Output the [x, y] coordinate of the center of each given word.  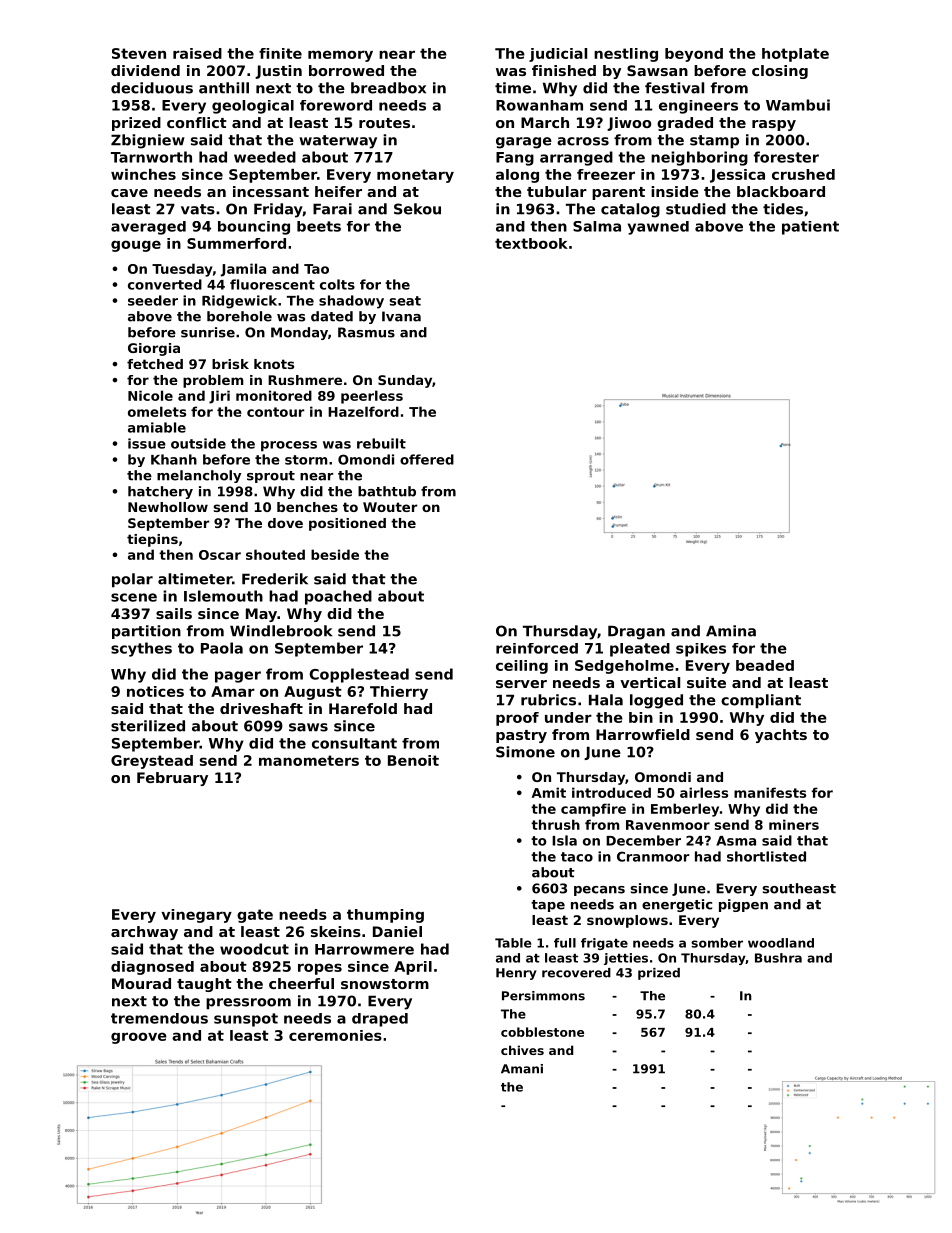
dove [285, 523]
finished [564, 70]
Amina [731, 631]
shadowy [351, 302]
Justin [278, 72]
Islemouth [223, 596]
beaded [765, 665]
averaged [148, 228]
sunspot [246, 1020]
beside [335, 554]
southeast [799, 888]
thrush [555, 824]
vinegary [196, 916]
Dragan [636, 632]
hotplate [795, 55]
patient [810, 228]
